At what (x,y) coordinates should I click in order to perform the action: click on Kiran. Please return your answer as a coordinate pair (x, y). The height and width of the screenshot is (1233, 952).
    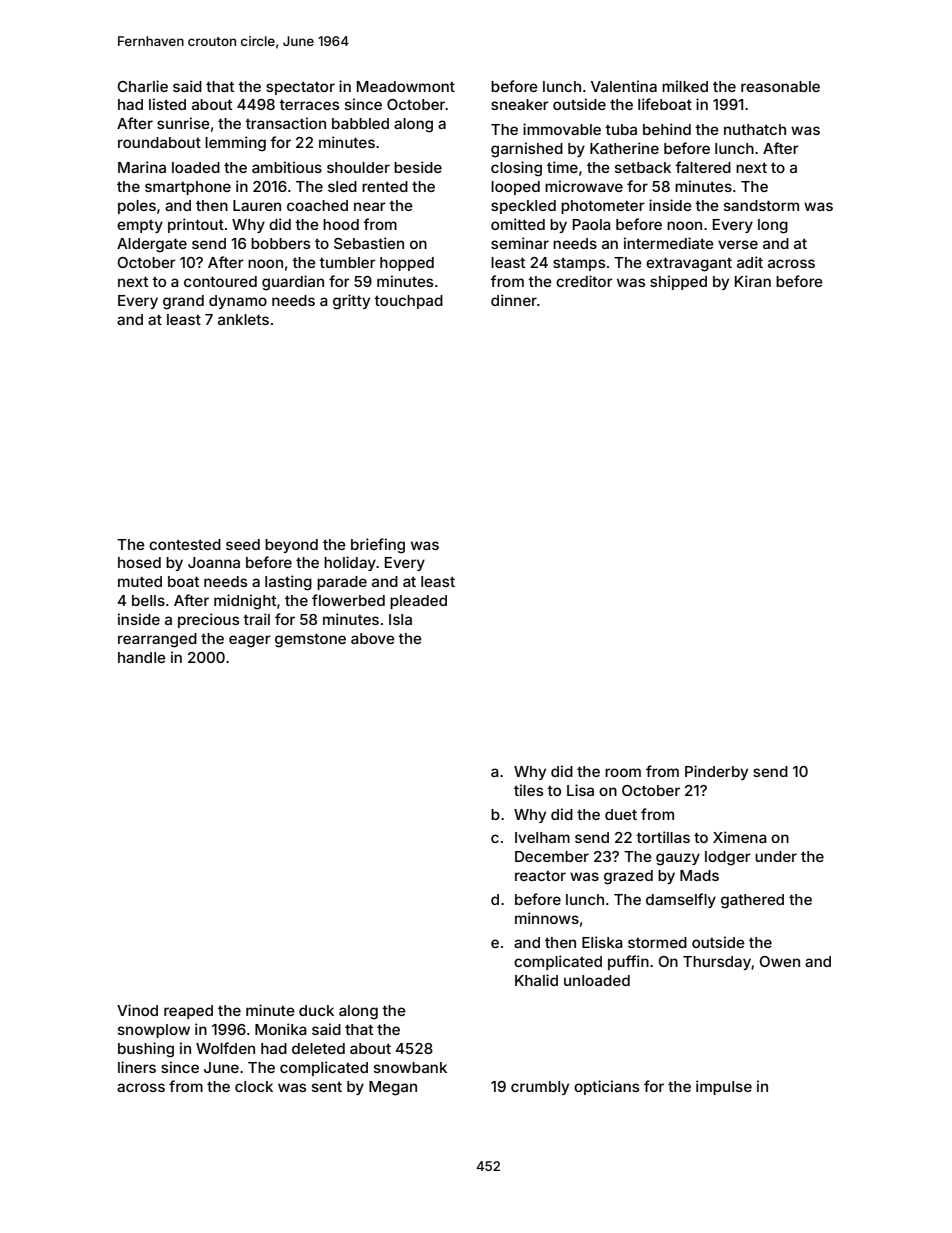
    Looking at the image, I should click on (753, 281).
